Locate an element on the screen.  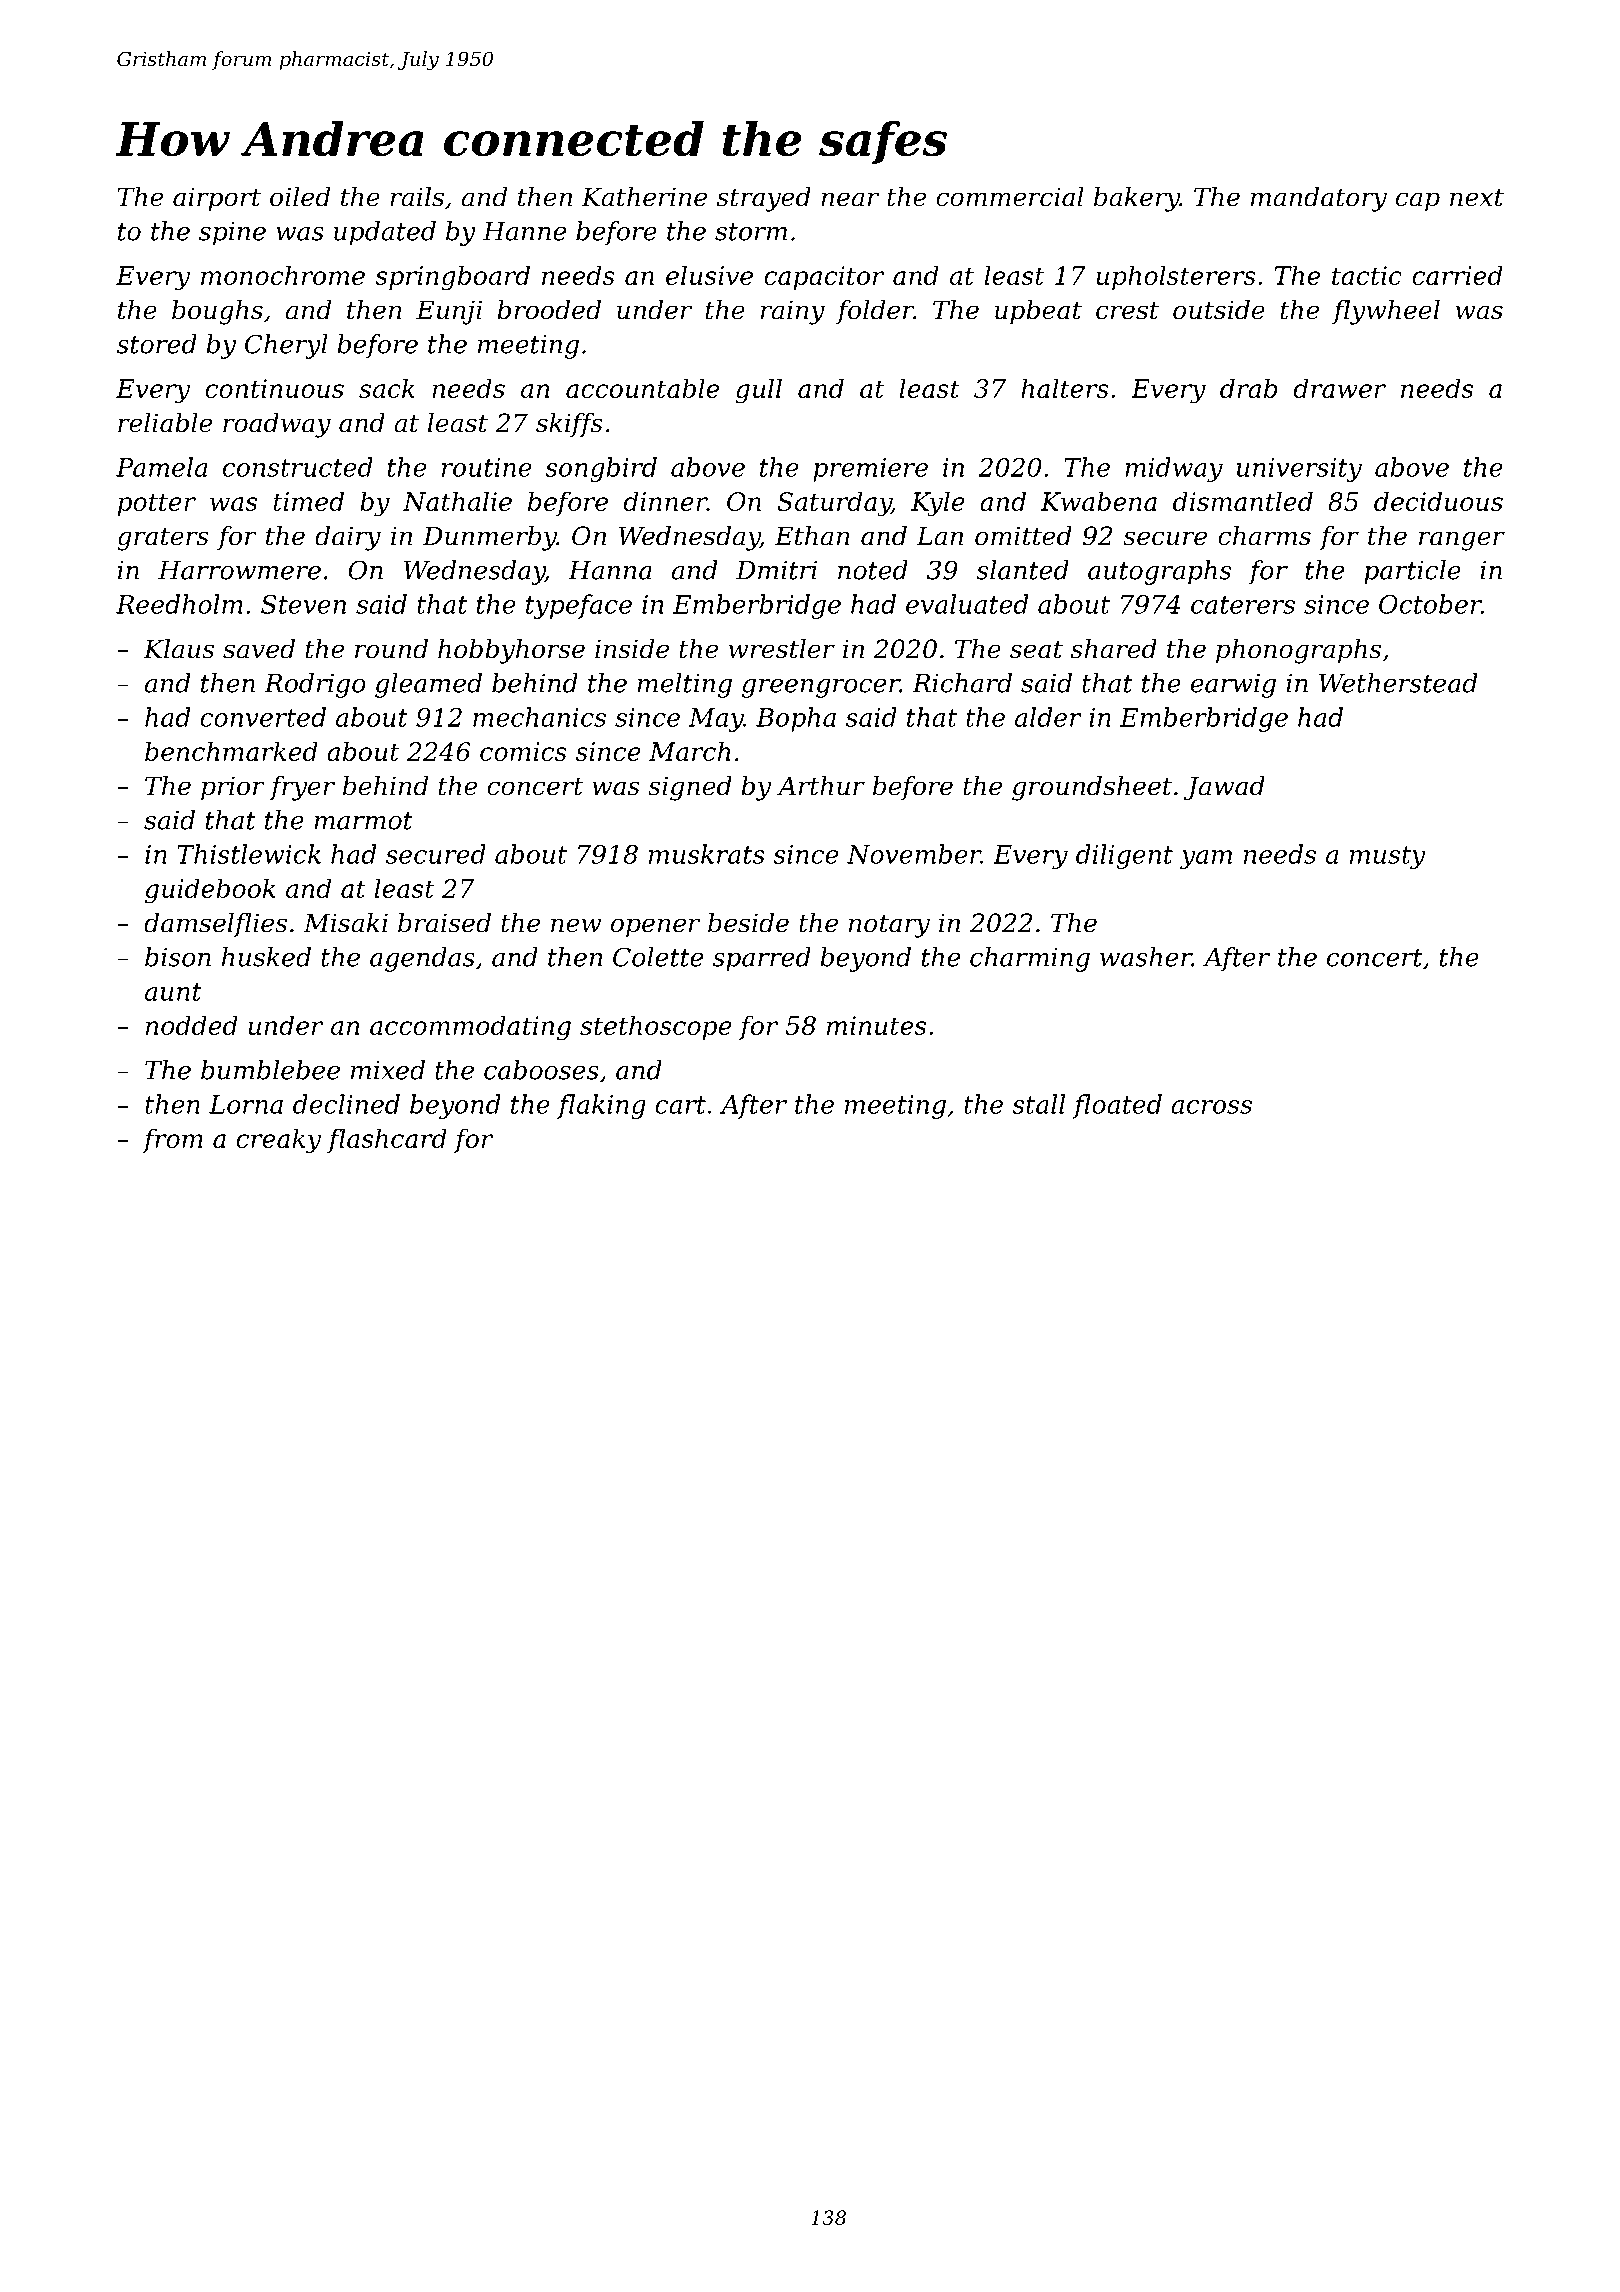
airport is located at coordinates (217, 199).
